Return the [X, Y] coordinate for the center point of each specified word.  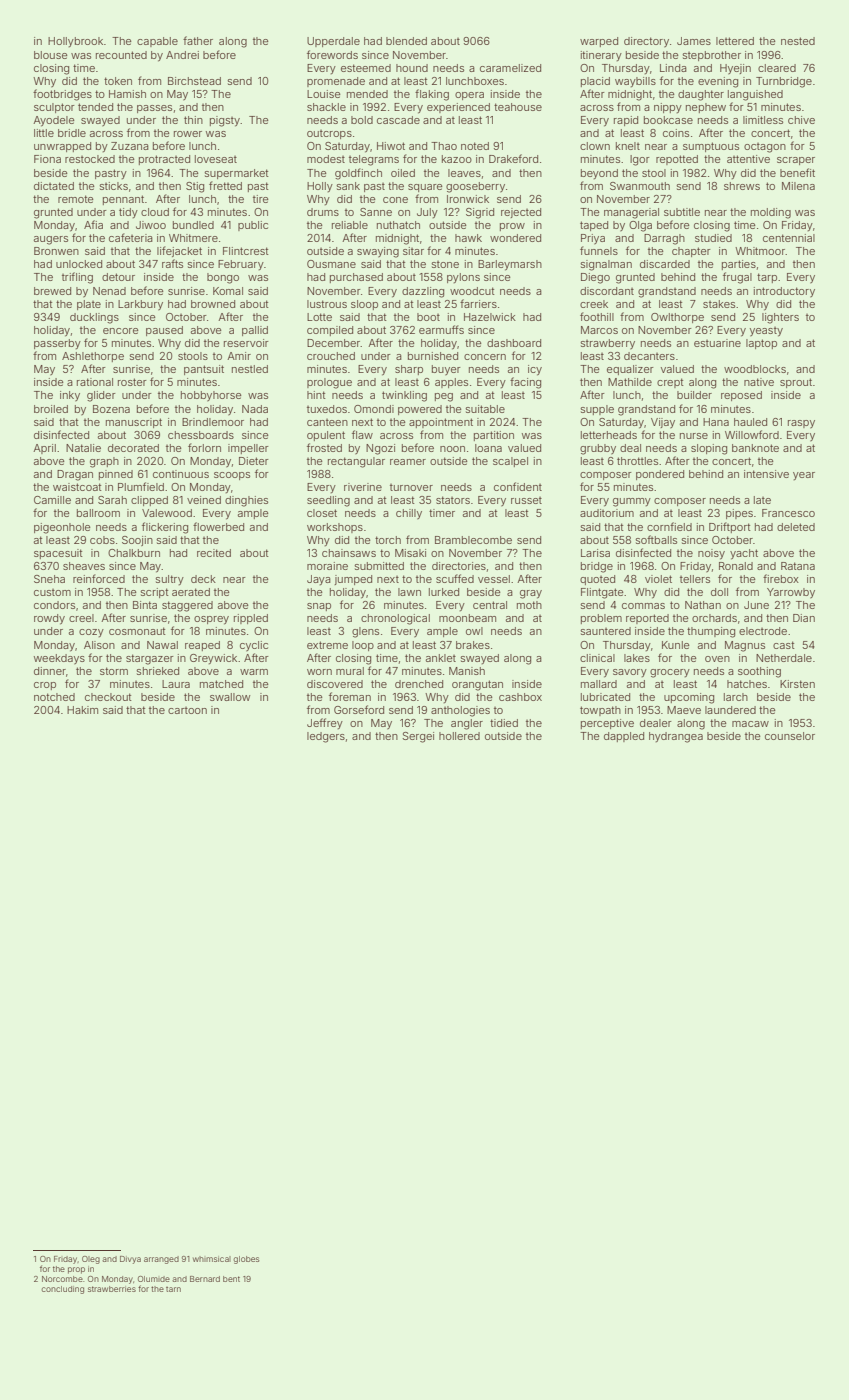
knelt [628, 146]
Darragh [664, 239]
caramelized [510, 68]
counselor [790, 736]
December [334, 343]
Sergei [418, 737]
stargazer [150, 659]
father [198, 40]
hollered [459, 736]
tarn [173, 1289]
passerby [57, 344]
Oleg [91, 1260]
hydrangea [676, 737]
